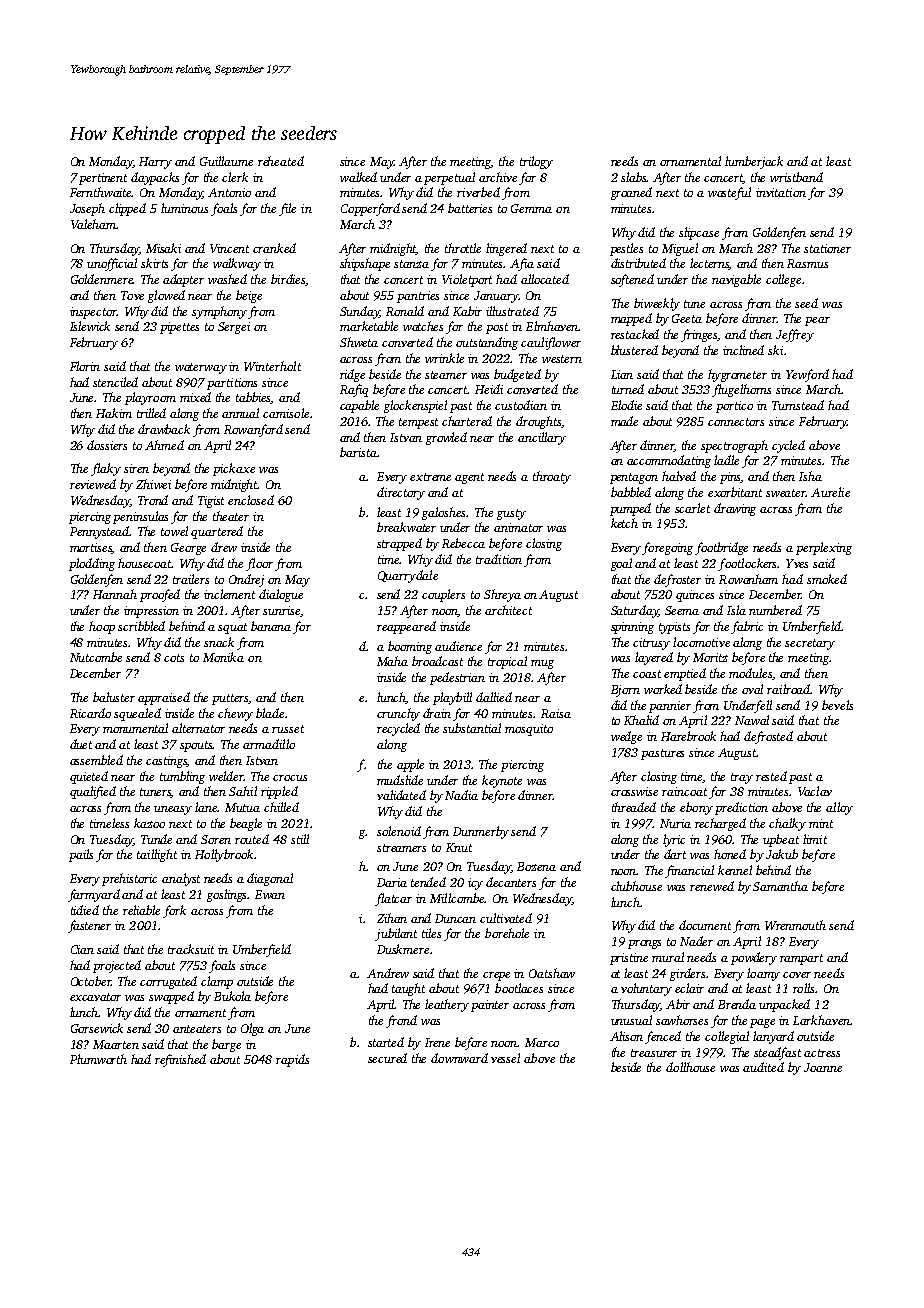 This image has width=924, height=1308. What do you see at coordinates (536, 162) in the image?
I see `trilogy` at bounding box center [536, 162].
